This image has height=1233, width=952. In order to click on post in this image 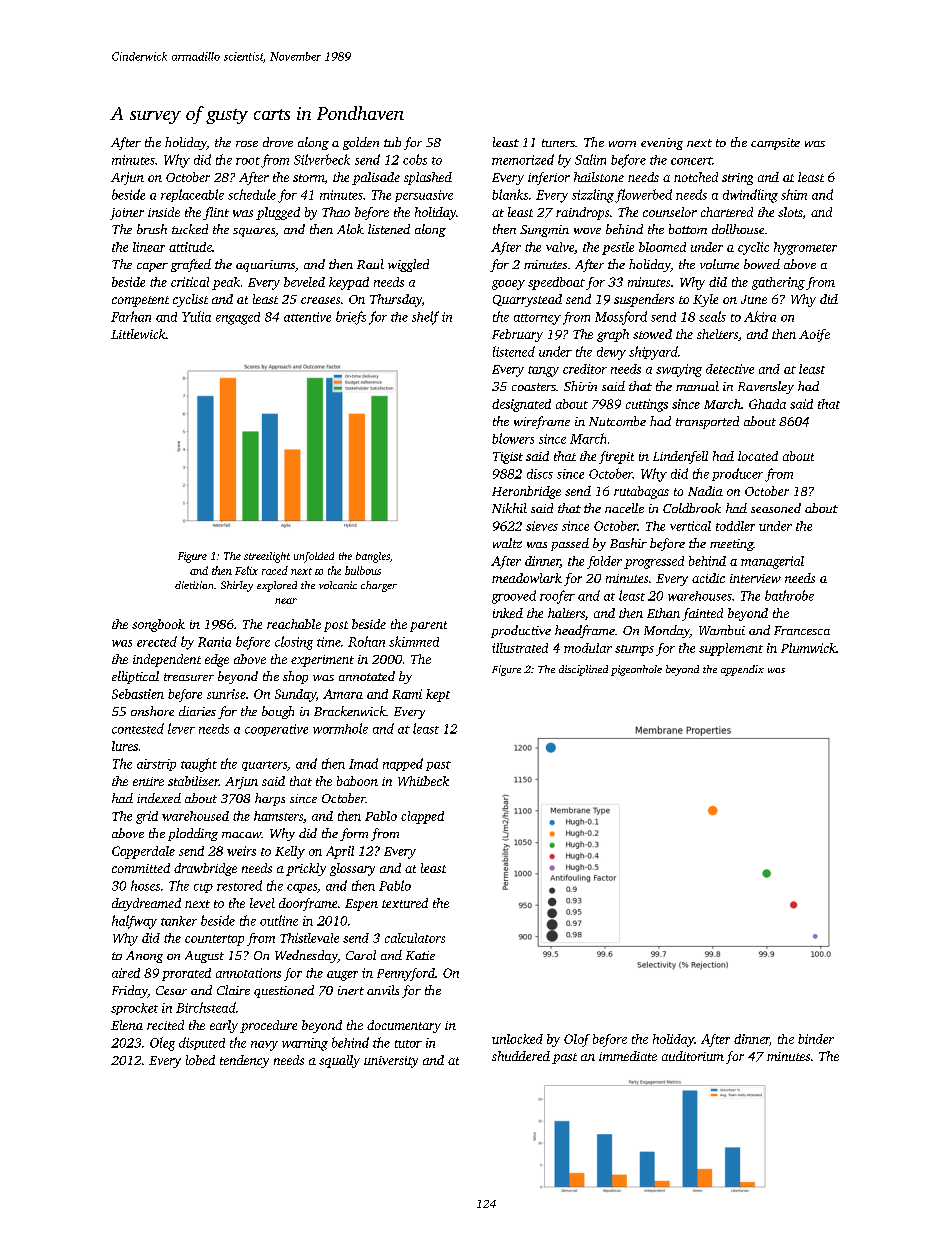, I will do `click(336, 626)`.
